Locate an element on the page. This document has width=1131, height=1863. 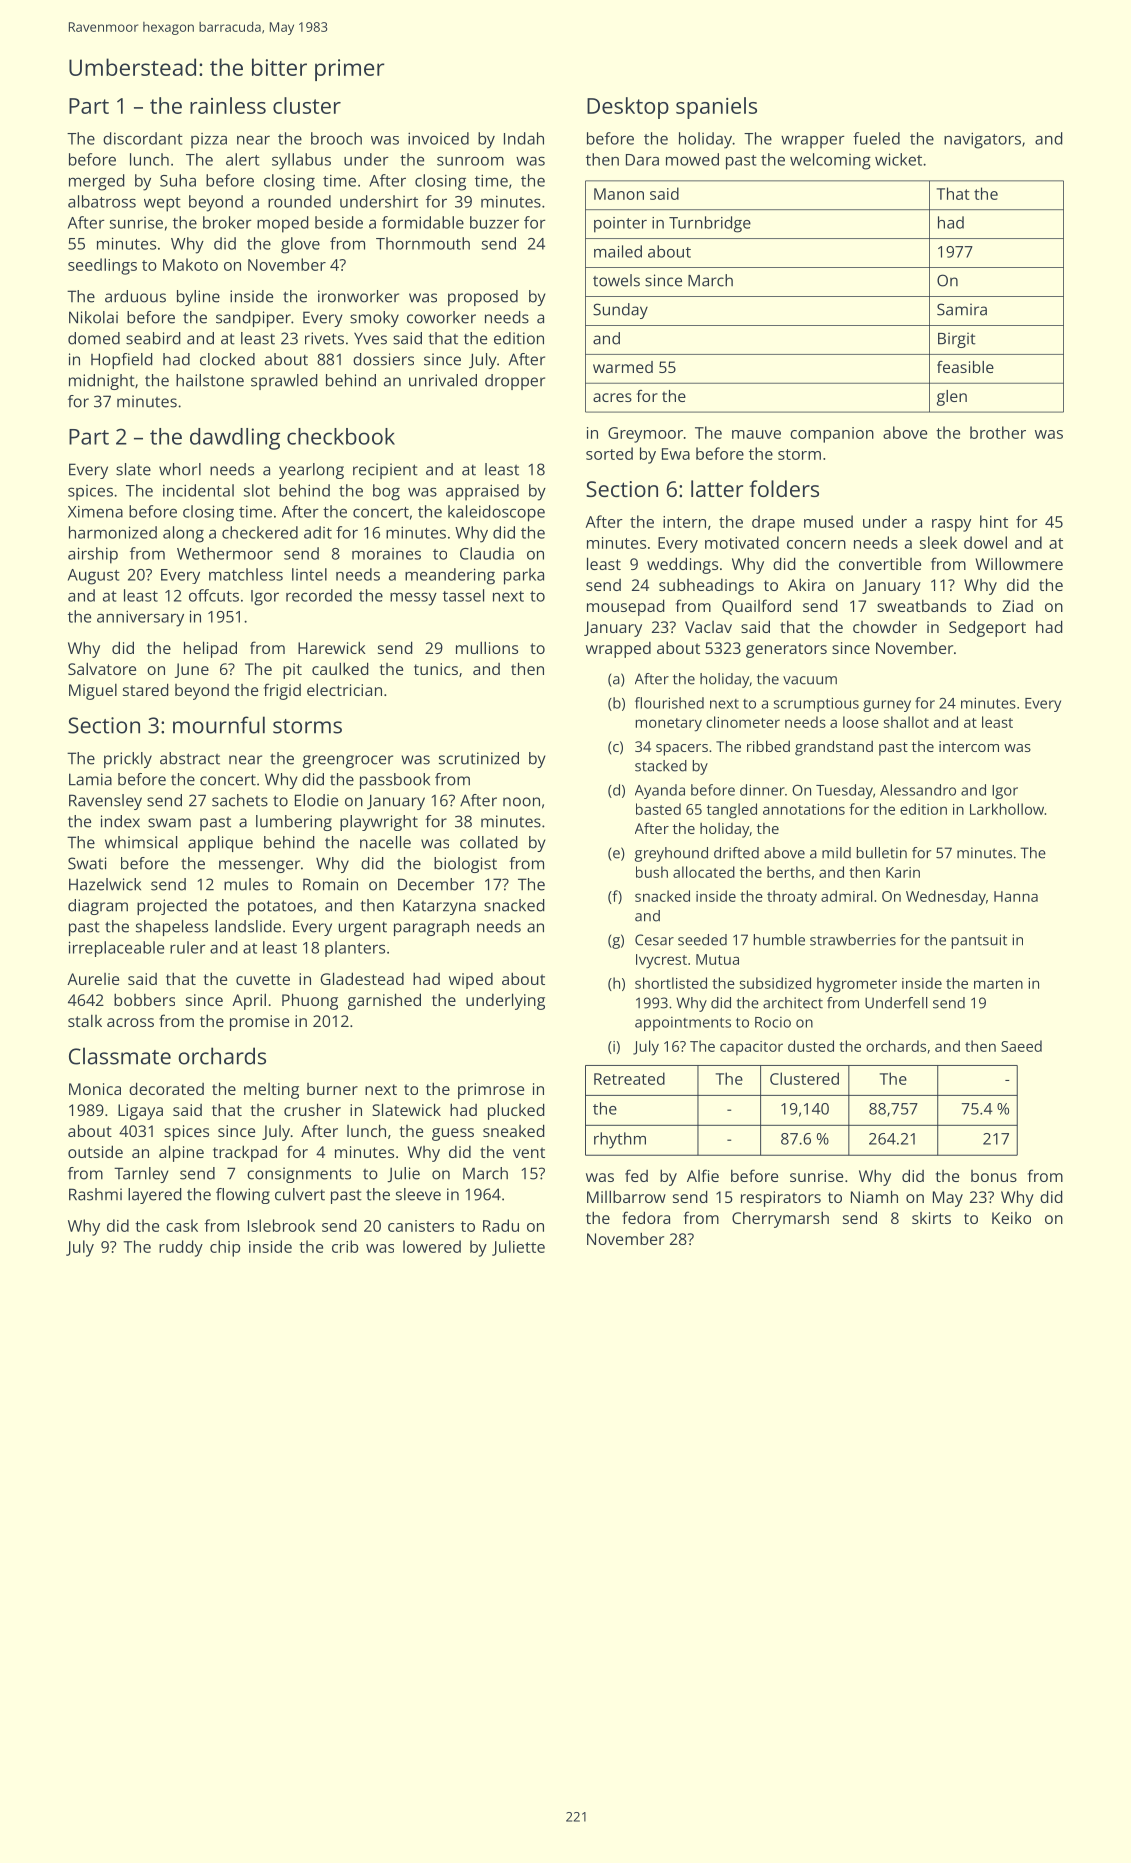
Vaclav is located at coordinates (708, 627).
